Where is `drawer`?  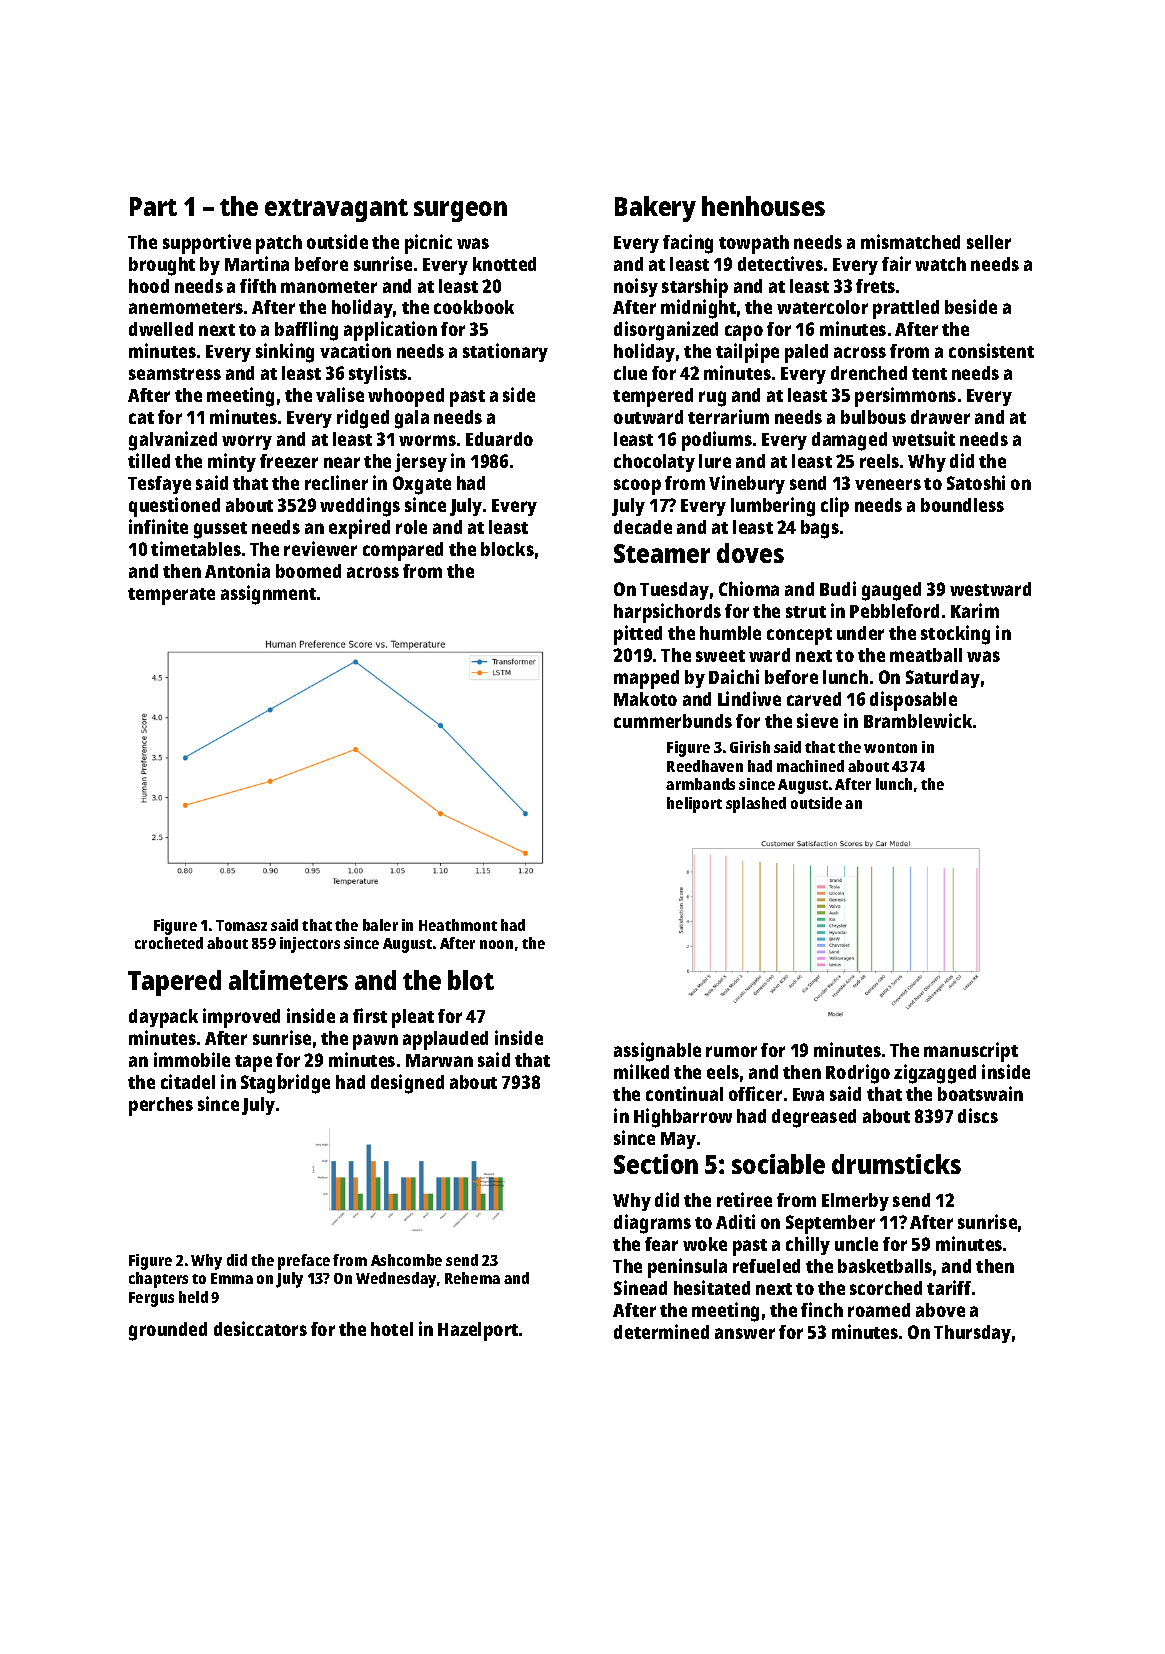 drawer is located at coordinates (940, 417).
